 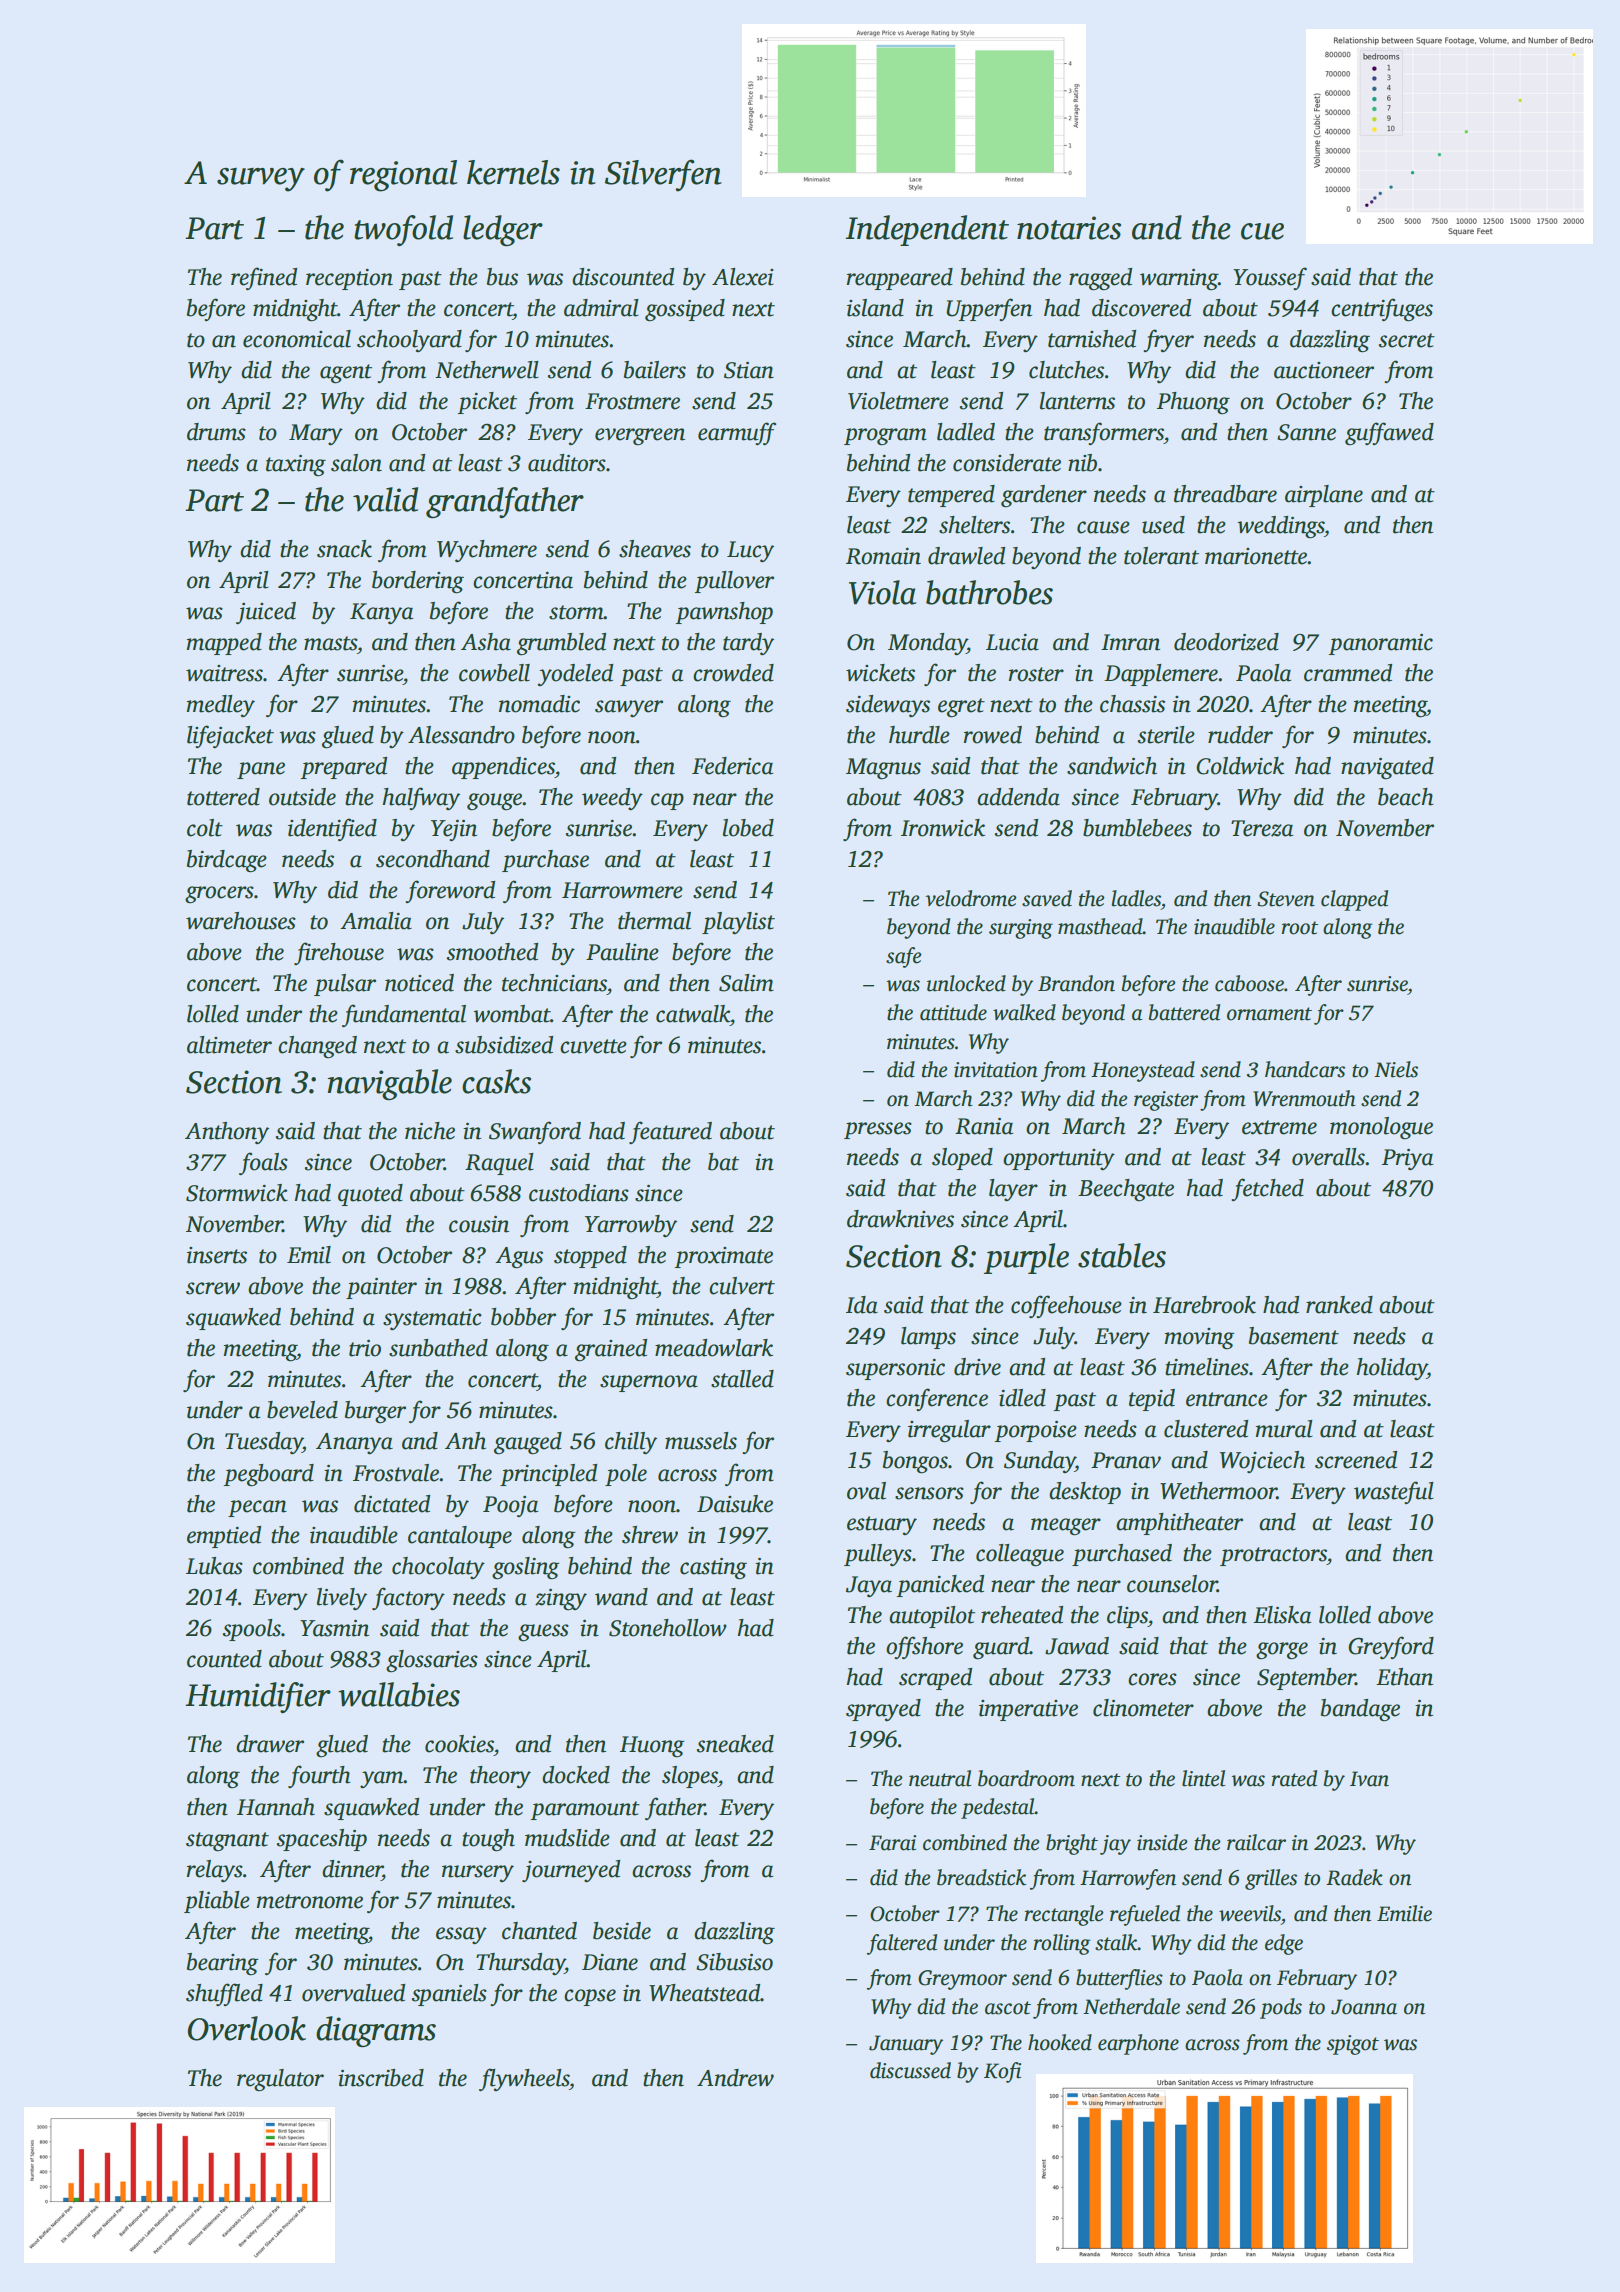 I want to click on panoramic, so click(x=1380, y=644).
